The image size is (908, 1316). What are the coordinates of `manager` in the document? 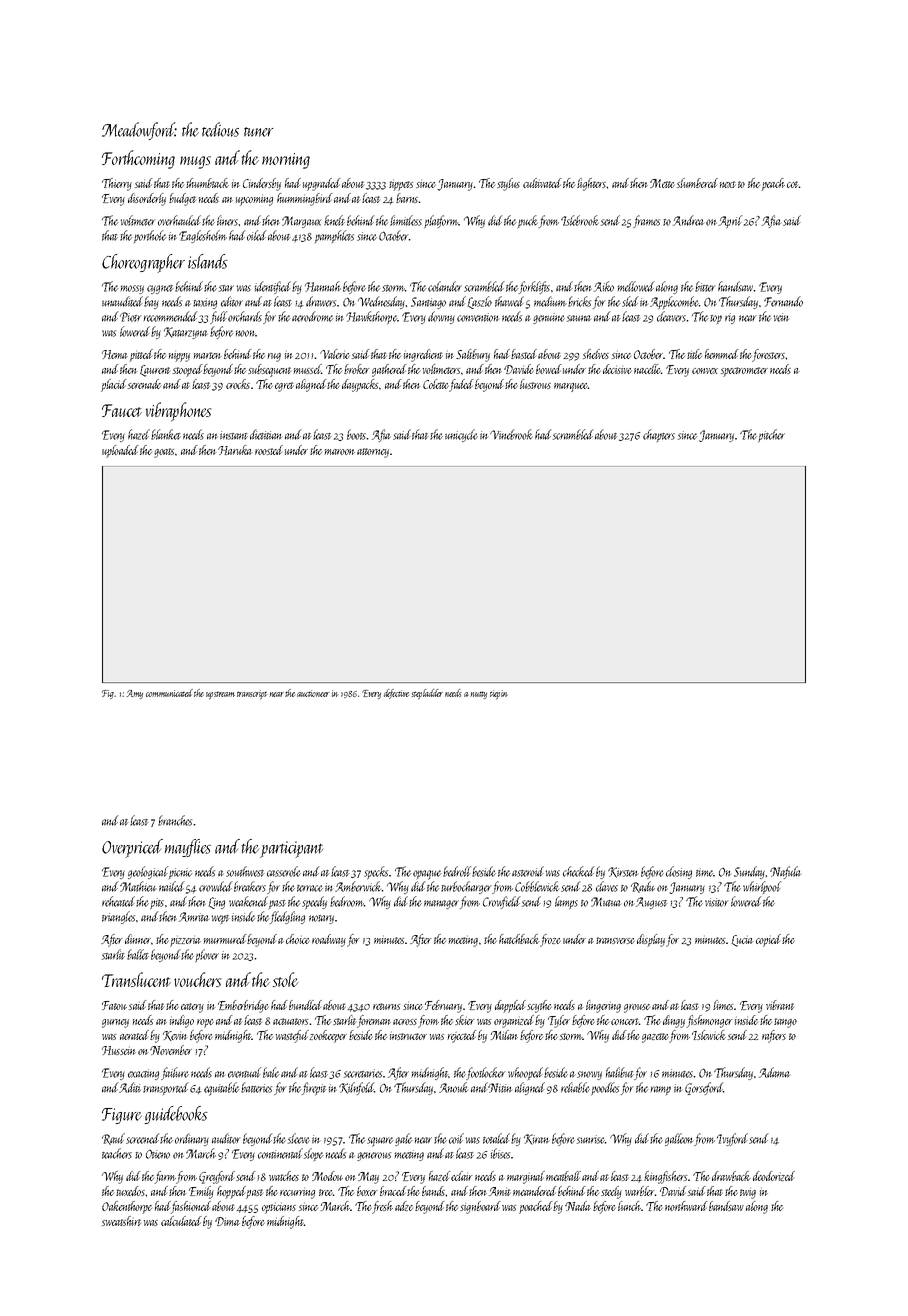 It's located at (441, 904).
